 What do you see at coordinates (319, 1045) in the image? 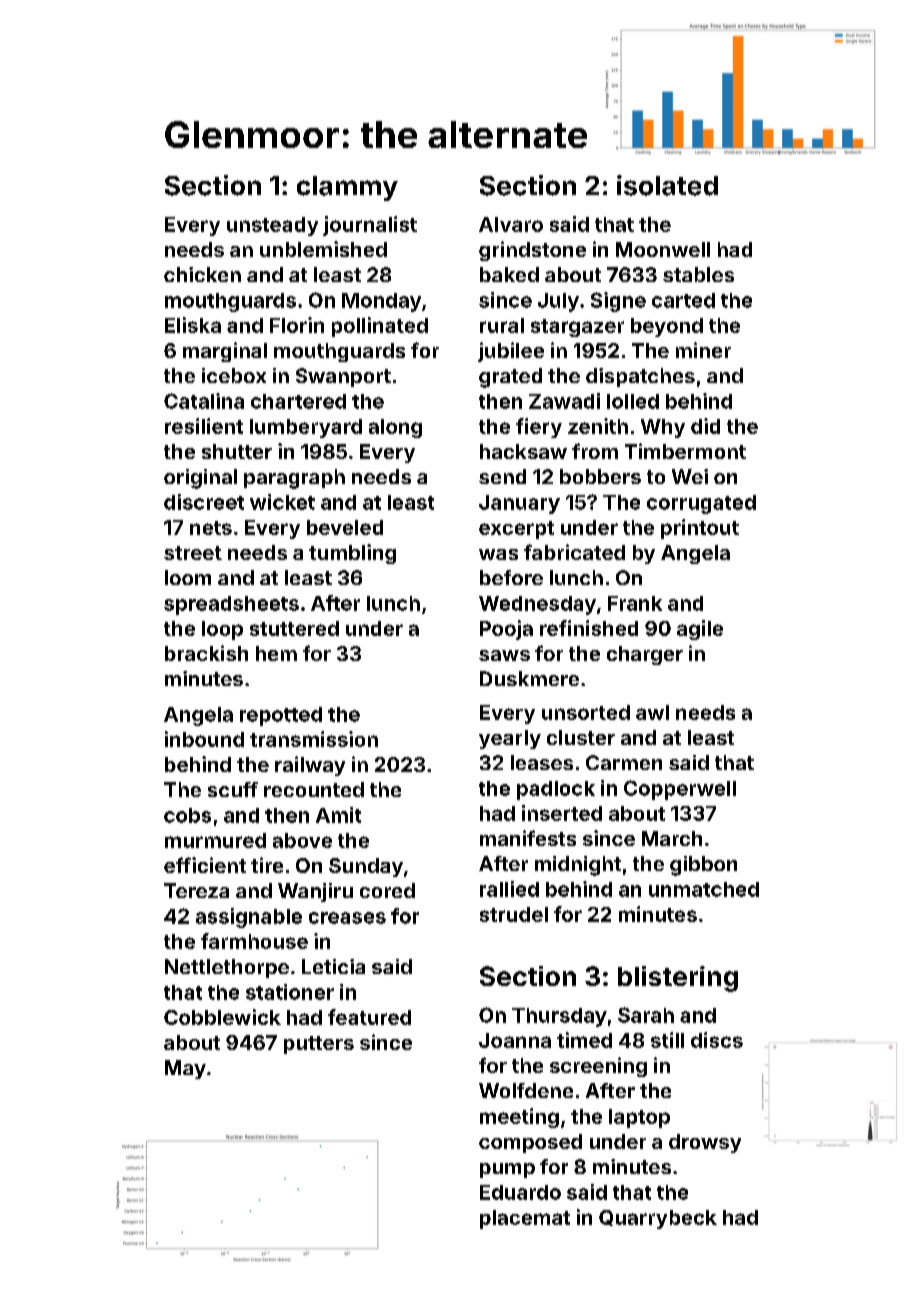
I see `putters` at bounding box center [319, 1045].
